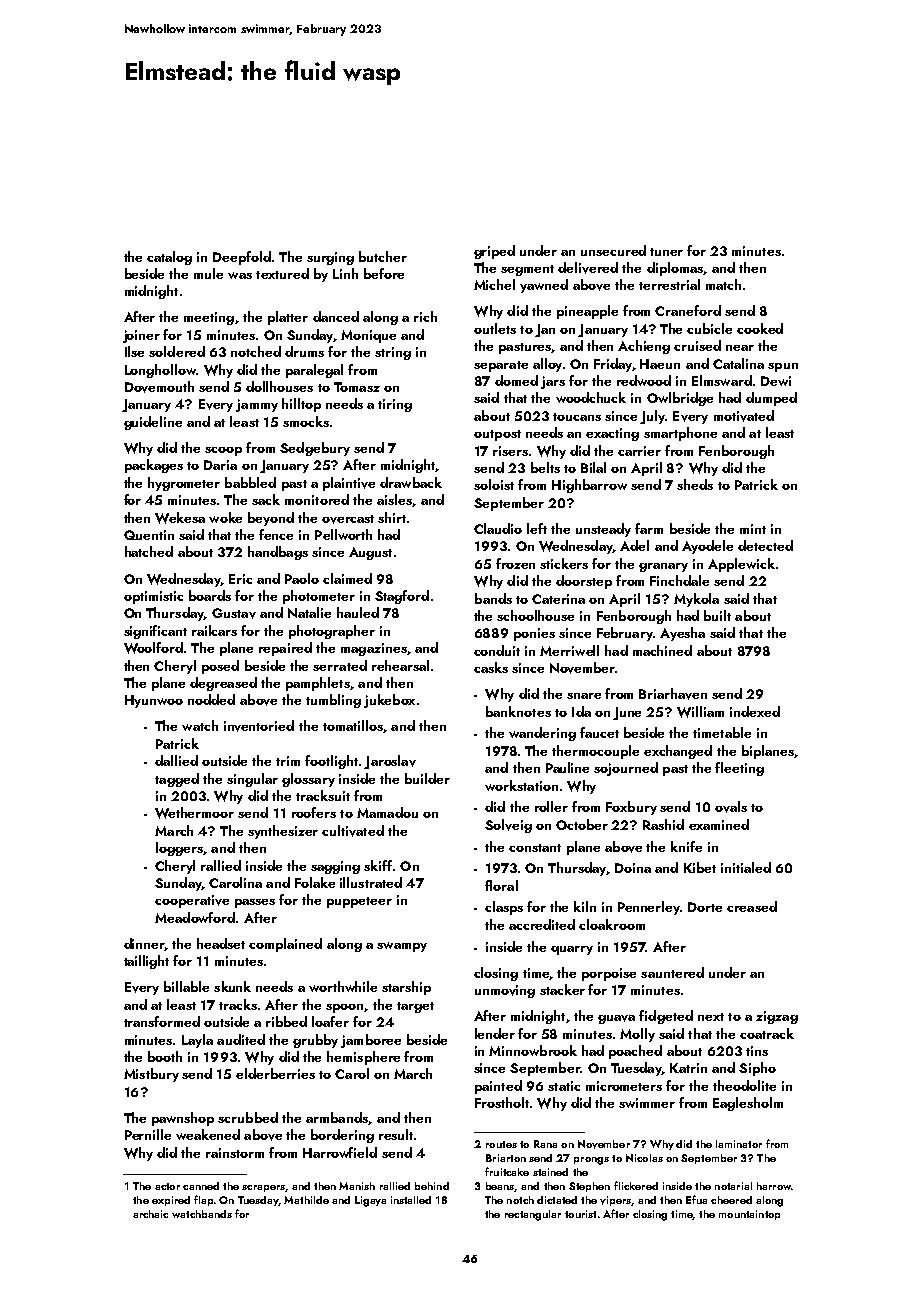  Describe the element at coordinates (203, 1200) in the page. I see `flap` at that location.
